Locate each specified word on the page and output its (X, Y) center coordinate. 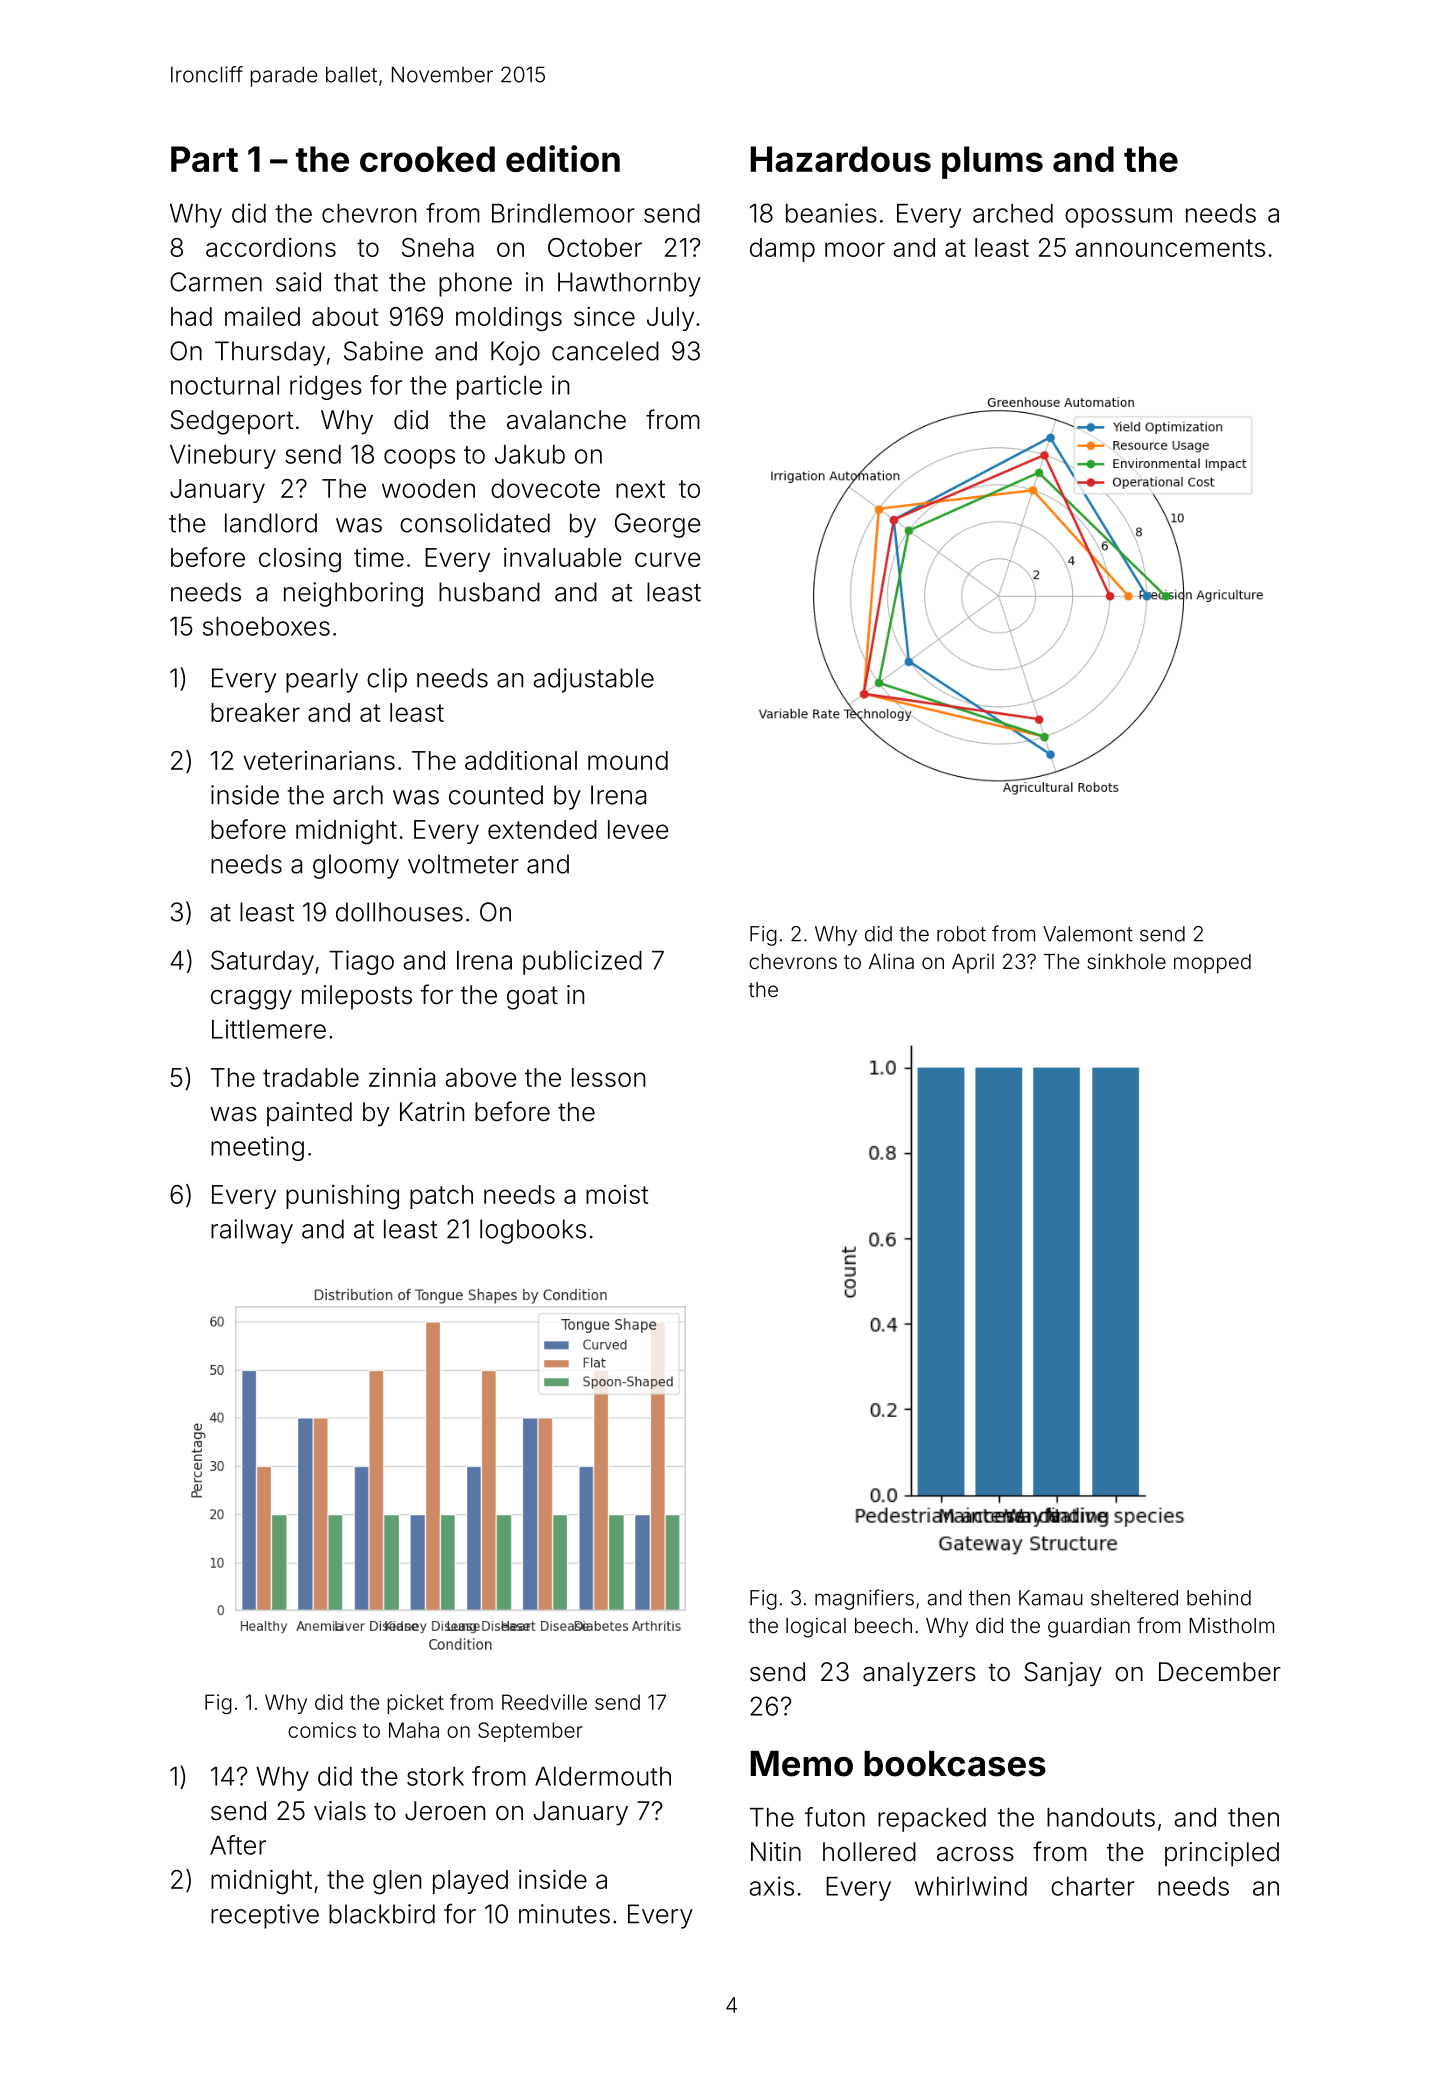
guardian (1089, 1627)
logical (816, 1627)
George (658, 525)
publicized (582, 962)
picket (415, 1704)
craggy (251, 1000)
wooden (428, 488)
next (640, 489)
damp (782, 250)
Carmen (216, 282)
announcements (1170, 248)
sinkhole (1126, 961)
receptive (265, 1916)
